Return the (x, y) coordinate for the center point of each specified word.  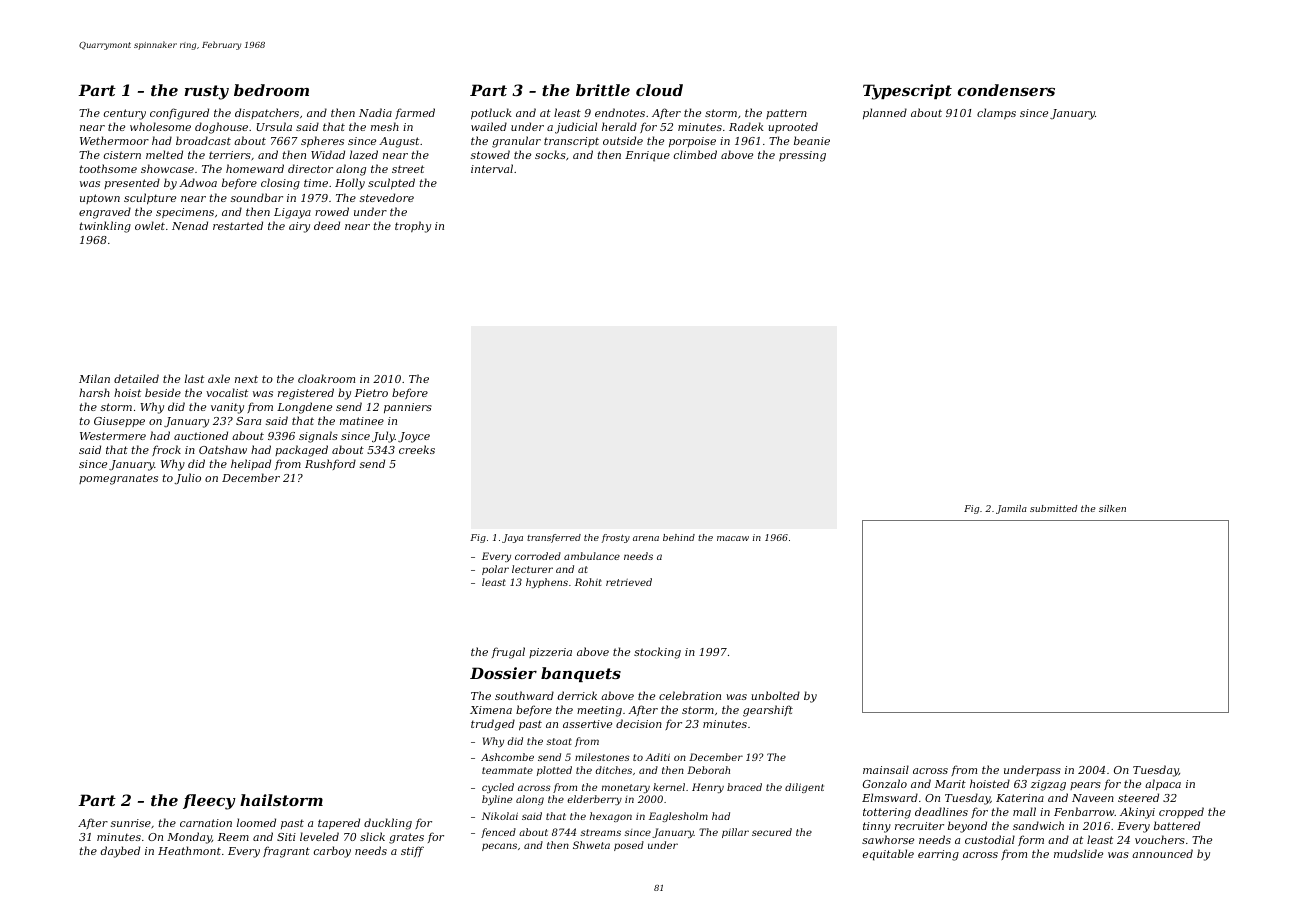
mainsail (886, 769)
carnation (206, 823)
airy (299, 227)
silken (1112, 508)
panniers (408, 408)
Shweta (591, 845)
